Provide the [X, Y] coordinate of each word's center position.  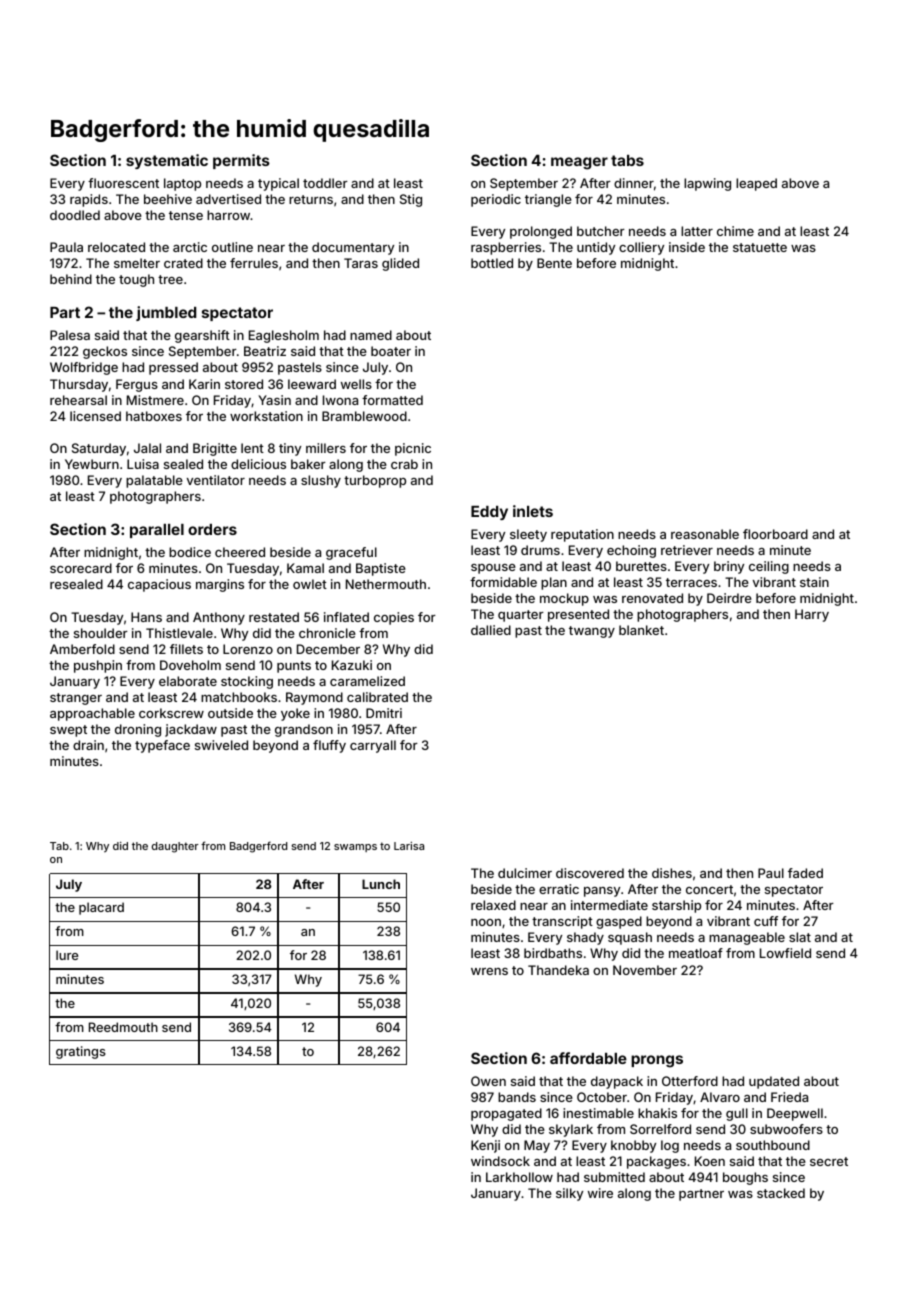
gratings [81, 1052]
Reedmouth [123, 1027]
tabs [627, 160]
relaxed [493, 905]
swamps [355, 848]
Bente [554, 263]
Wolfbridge [84, 368]
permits [241, 161]
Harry [812, 615]
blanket [641, 630]
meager [579, 163]
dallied [491, 630]
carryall [373, 746]
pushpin [98, 666]
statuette [760, 247]
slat [800, 937]
